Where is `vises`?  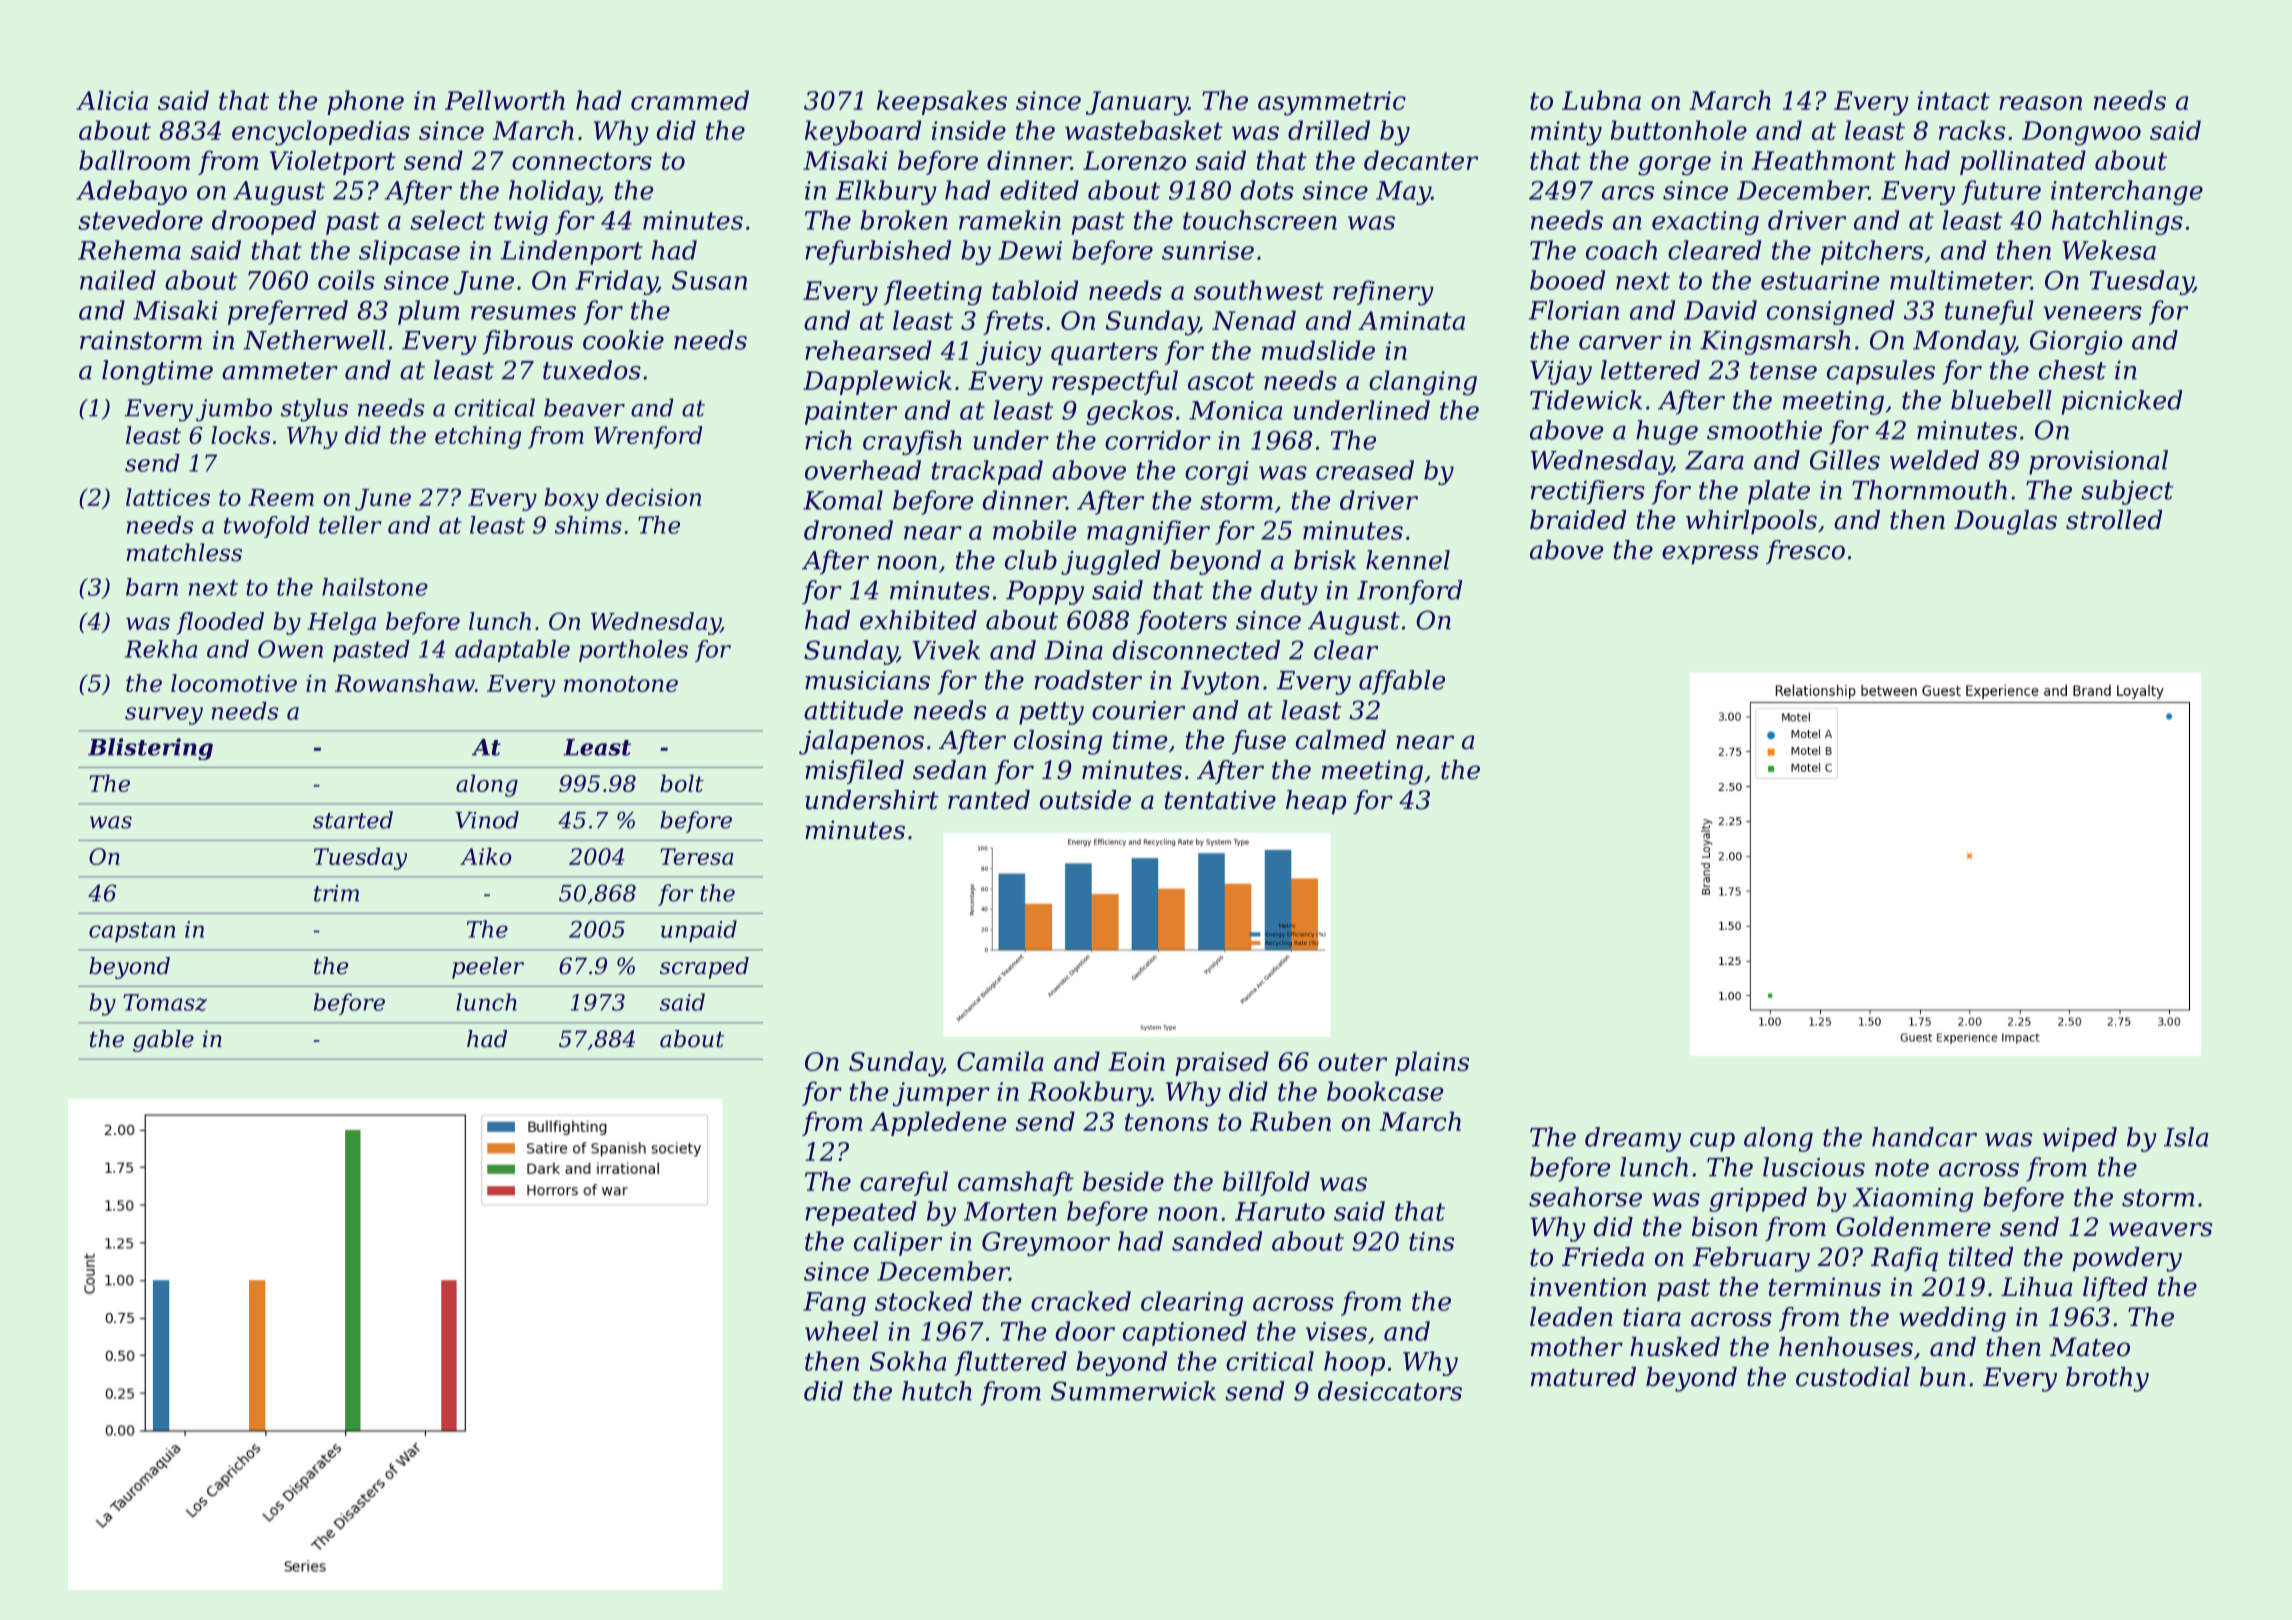 vises is located at coordinates (1336, 1331).
